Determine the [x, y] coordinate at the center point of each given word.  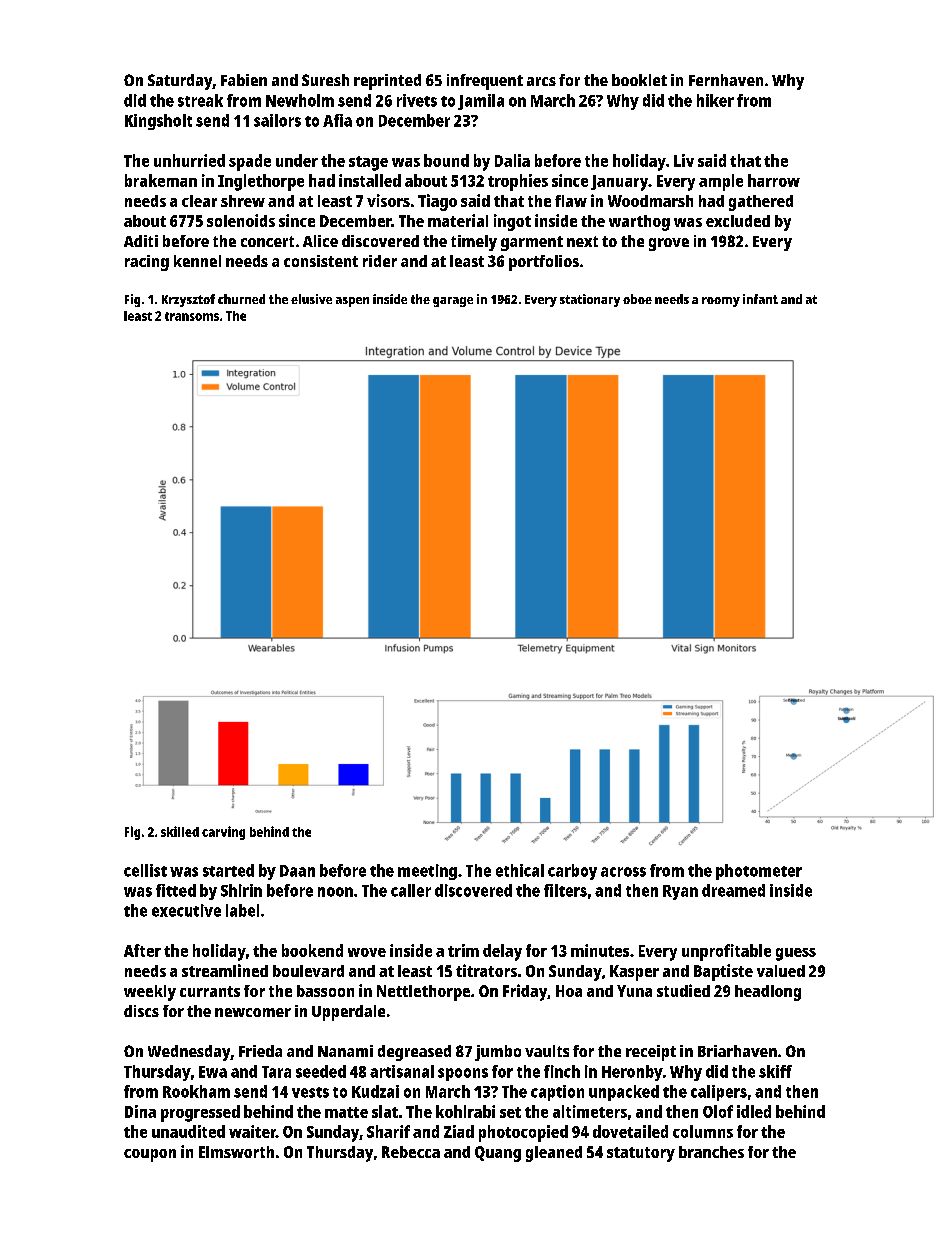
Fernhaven [726, 80]
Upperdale [348, 1013]
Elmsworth [236, 1152]
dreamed [733, 890]
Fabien [244, 80]
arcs [541, 81]
